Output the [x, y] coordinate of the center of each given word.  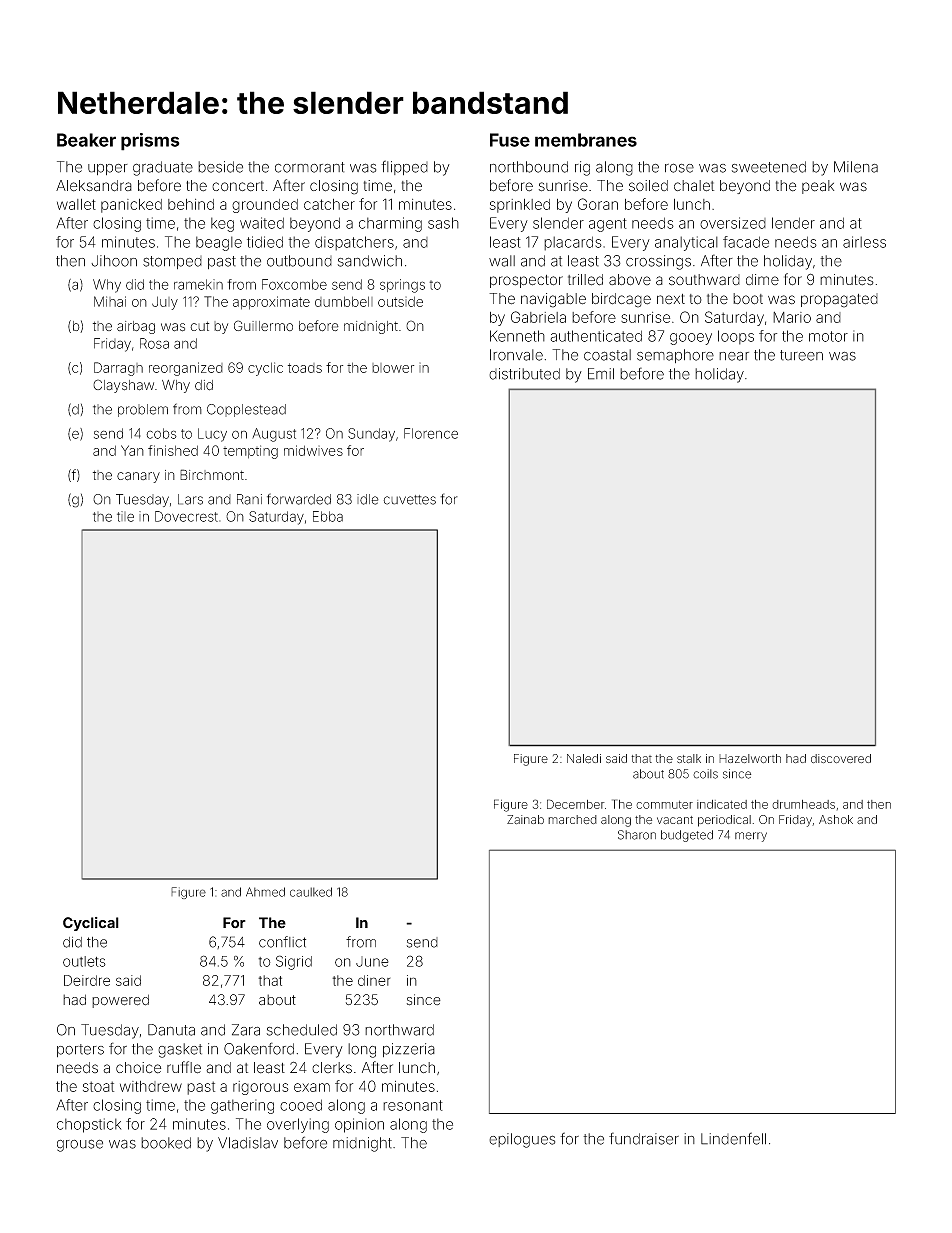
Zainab [525, 819]
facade [746, 242]
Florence [431, 433]
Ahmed [265, 892]
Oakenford [259, 1048]
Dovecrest [186, 516]
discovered [841, 758]
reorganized [186, 369]
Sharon [637, 835]
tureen [801, 355]
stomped [172, 262]
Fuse [510, 140]
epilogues [522, 1140]
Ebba [328, 516]
